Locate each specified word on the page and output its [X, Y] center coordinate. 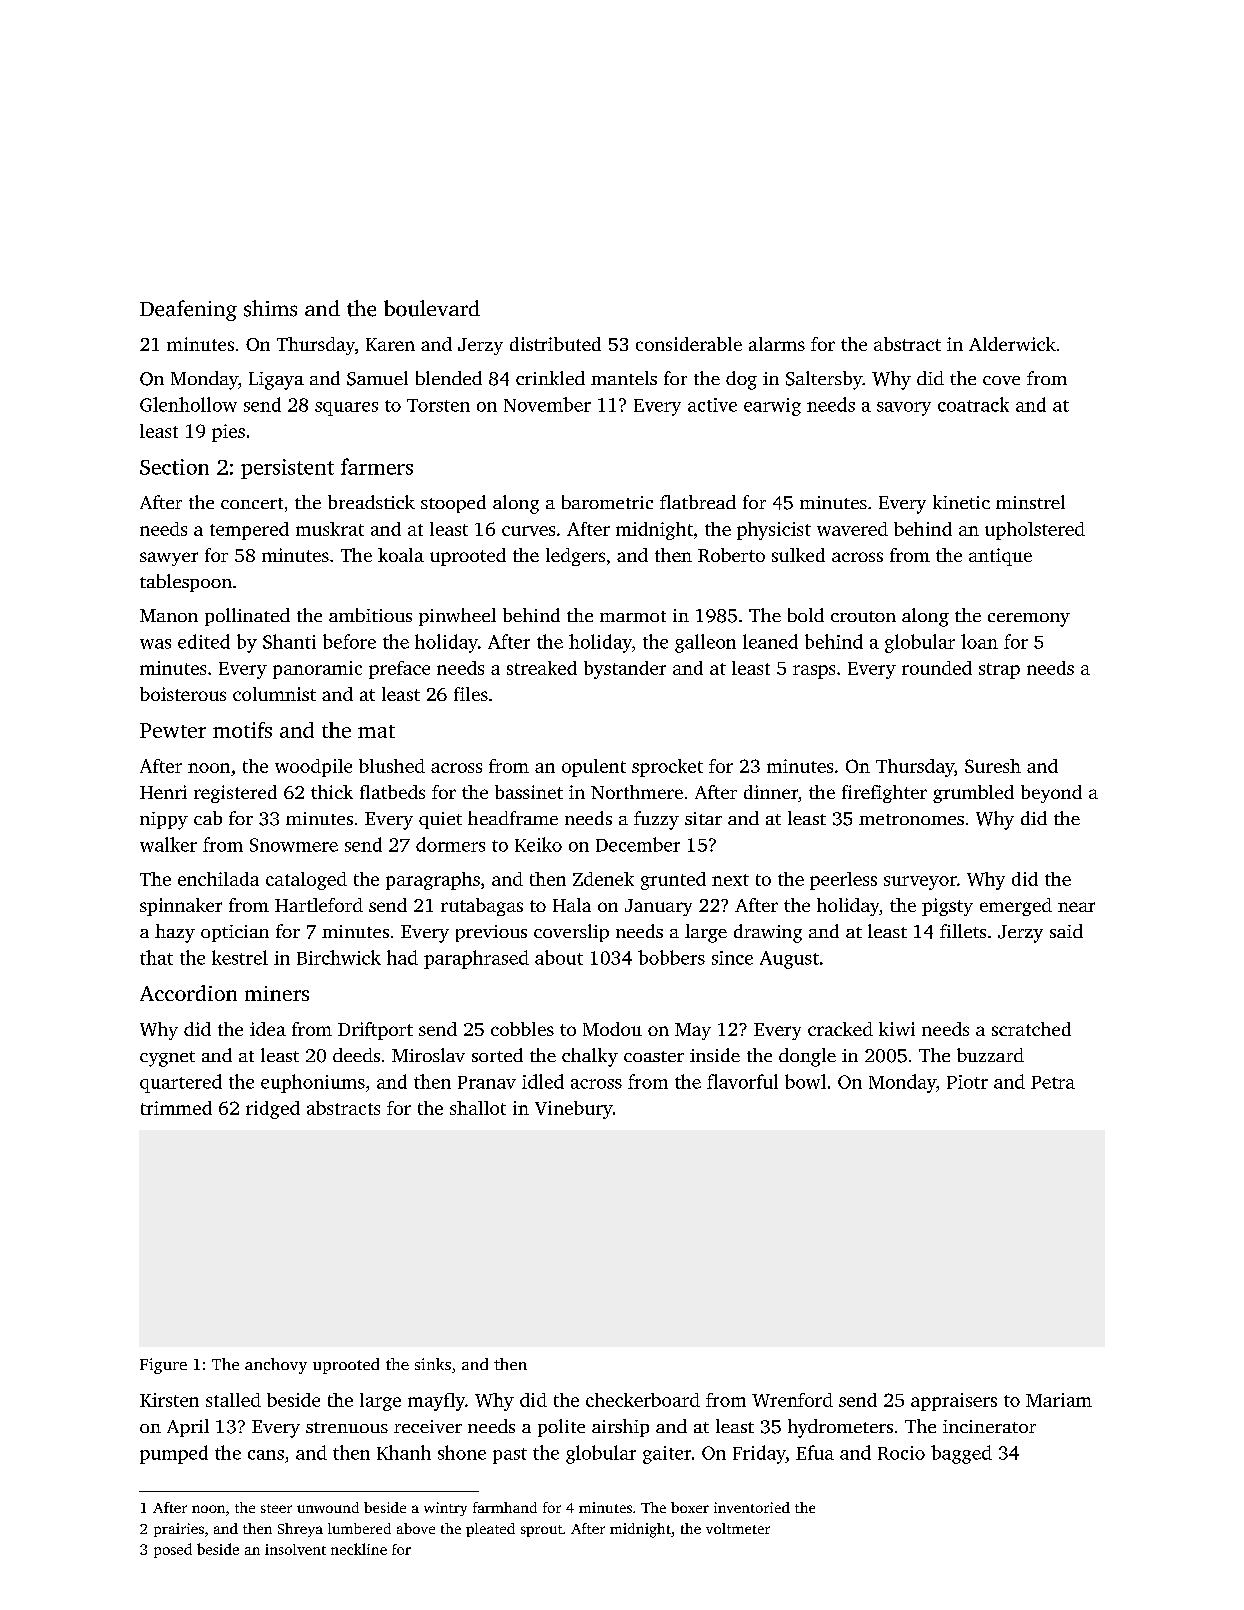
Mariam [1059, 1400]
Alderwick [1012, 344]
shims [270, 308]
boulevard [432, 308]
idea [268, 1029]
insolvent [295, 1549]
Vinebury [574, 1110]
